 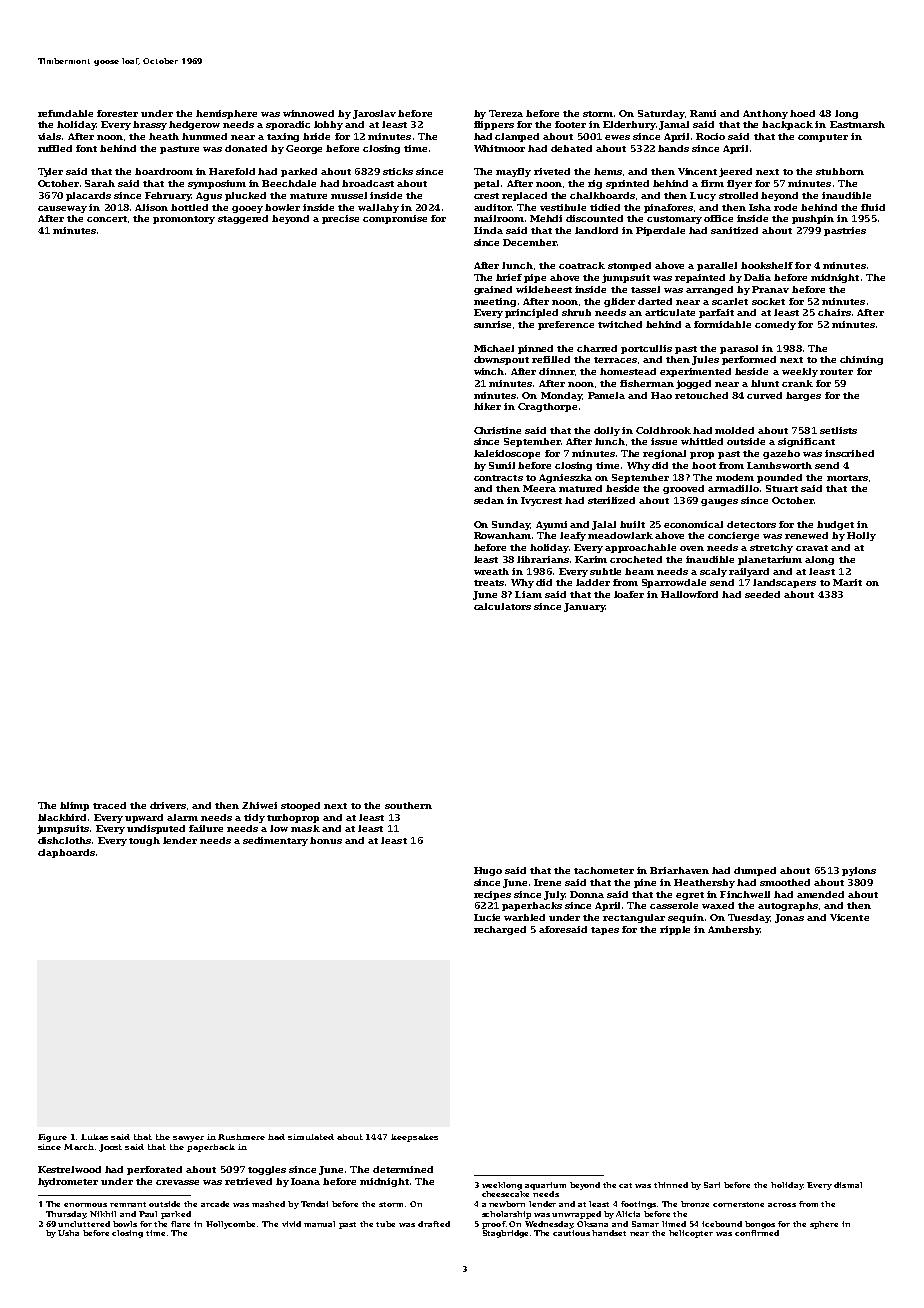 I want to click on tough, so click(x=144, y=841).
